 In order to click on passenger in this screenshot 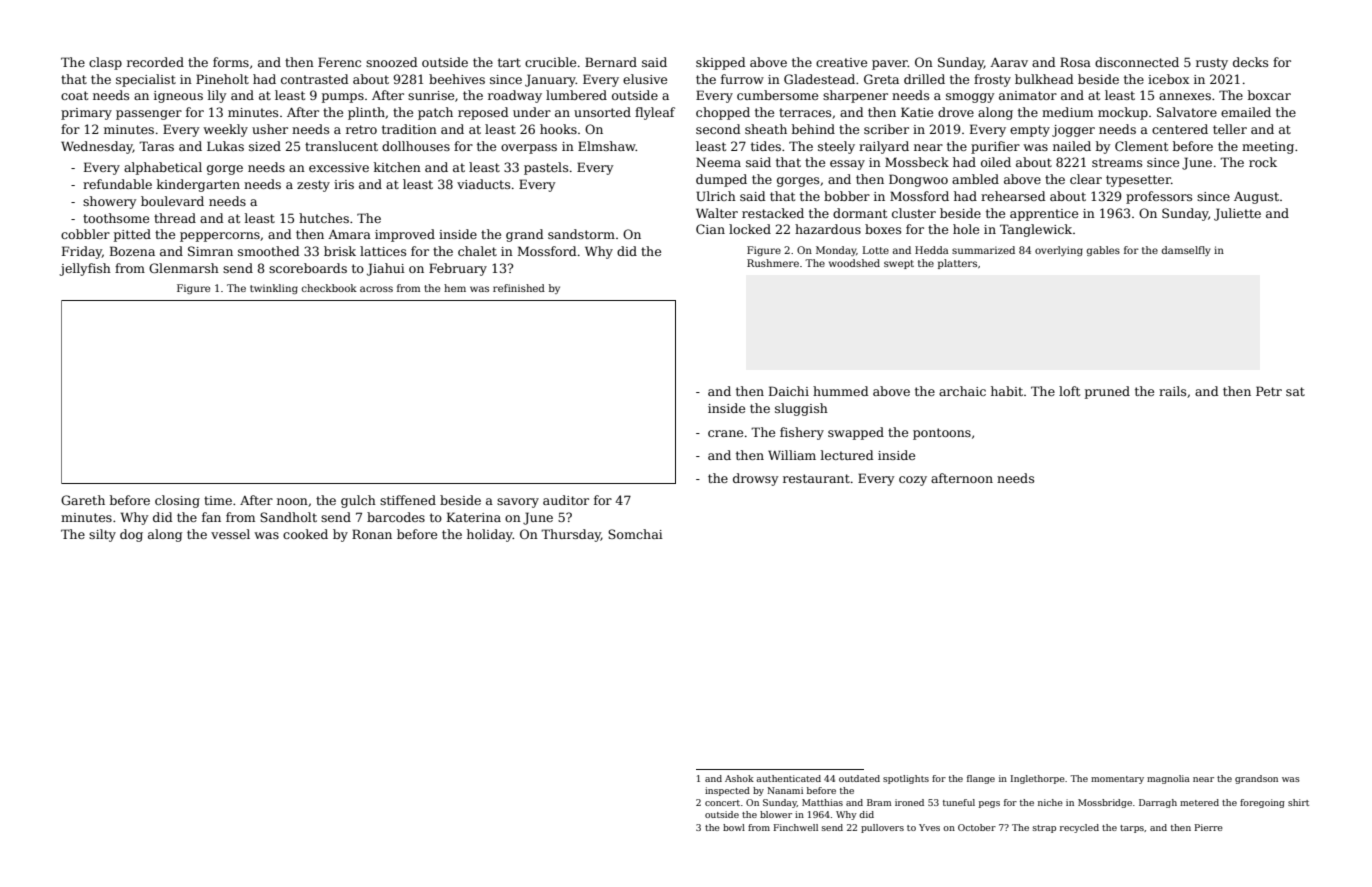, I will do `click(149, 115)`.
